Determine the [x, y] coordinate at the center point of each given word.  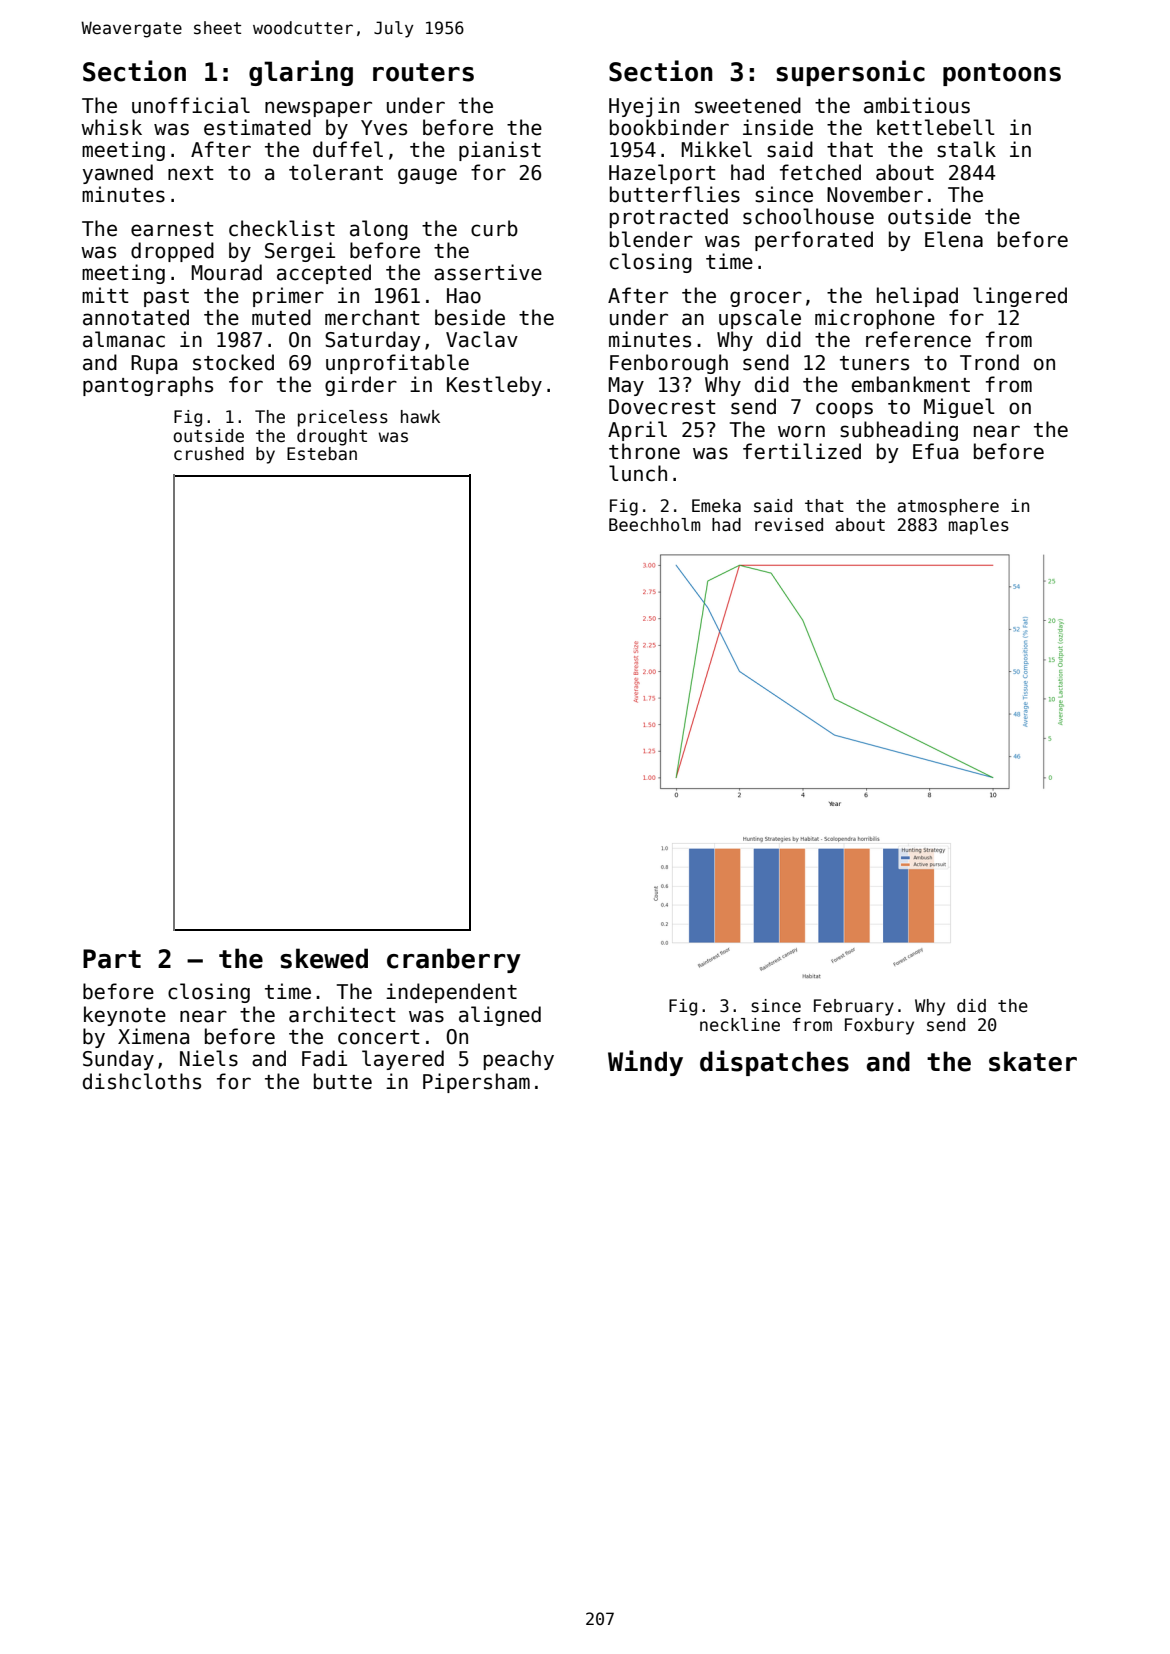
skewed [324, 958]
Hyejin [644, 107]
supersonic [850, 73]
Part [112, 959]
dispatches [774, 1063]
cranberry [454, 960]
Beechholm [655, 525]
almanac [124, 339]
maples [979, 526]
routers [423, 72]
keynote [125, 1016]
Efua [935, 451]
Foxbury [879, 1026]
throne [644, 451]
